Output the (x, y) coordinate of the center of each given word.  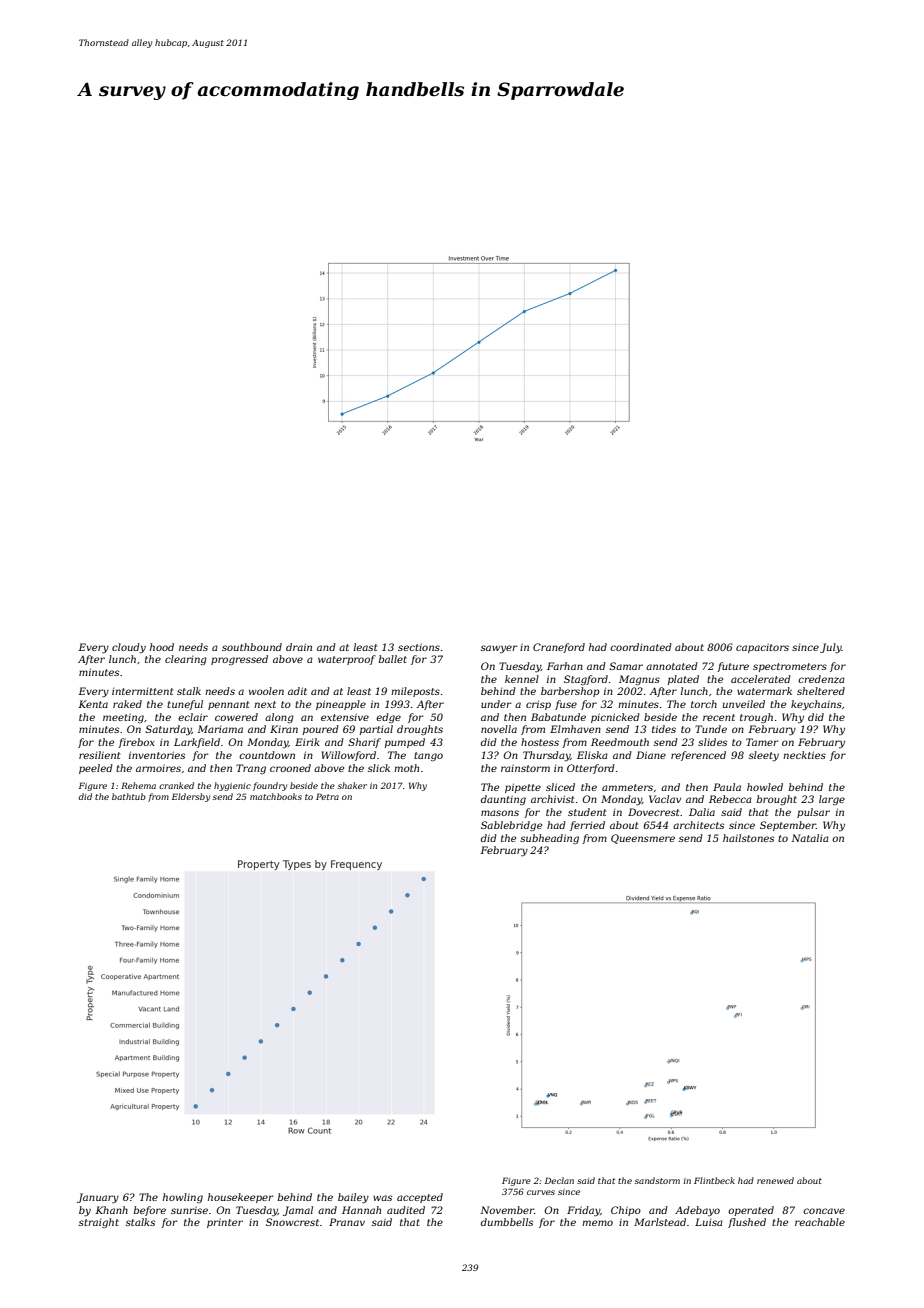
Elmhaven (575, 729)
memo (597, 1223)
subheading (549, 839)
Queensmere (643, 839)
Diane (651, 755)
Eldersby (191, 797)
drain (299, 647)
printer (225, 1223)
